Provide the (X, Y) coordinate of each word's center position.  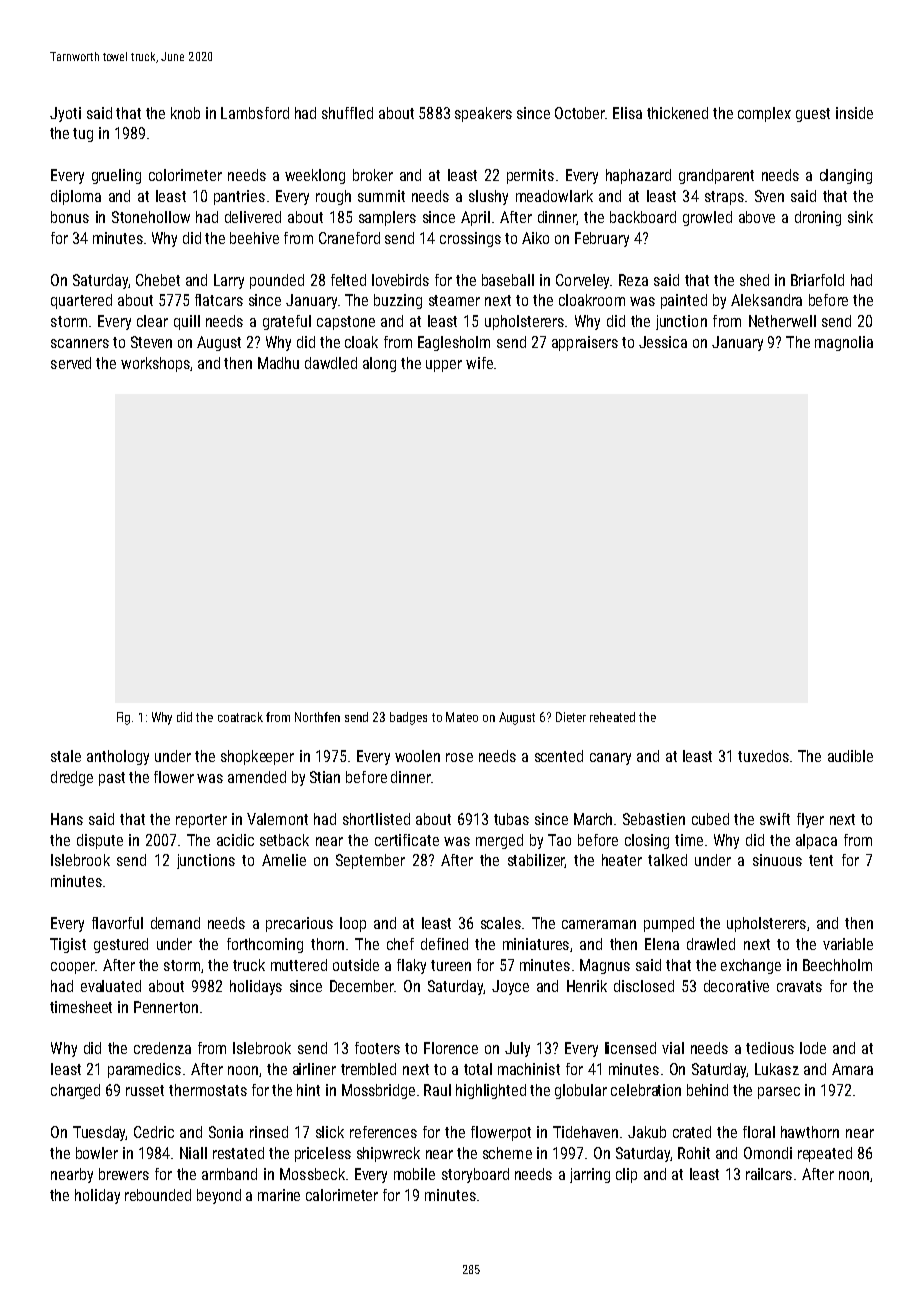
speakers (483, 114)
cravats (799, 986)
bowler (97, 1153)
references (383, 1132)
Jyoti (65, 114)
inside (854, 113)
